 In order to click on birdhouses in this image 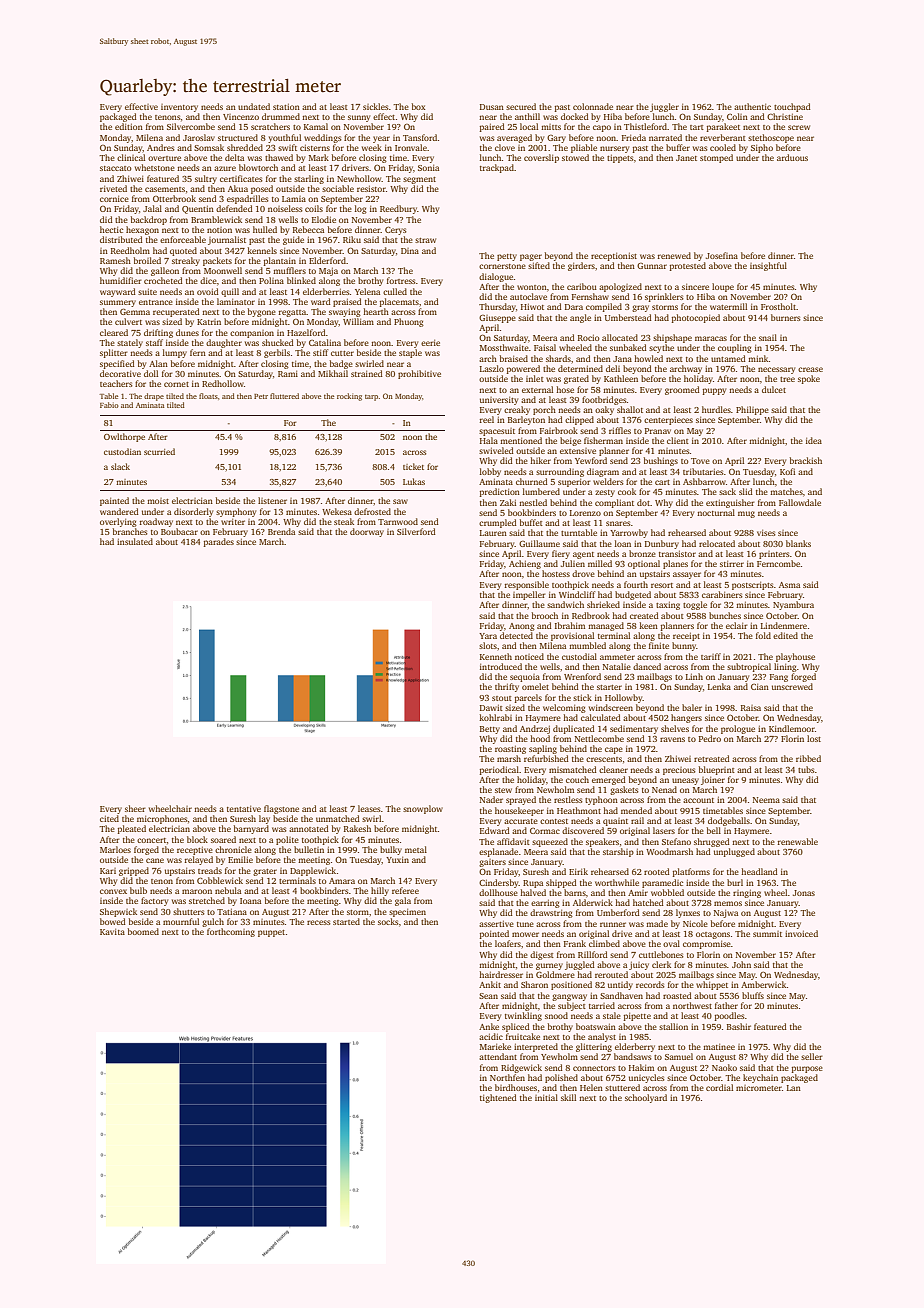, I will do `click(516, 1087)`.
